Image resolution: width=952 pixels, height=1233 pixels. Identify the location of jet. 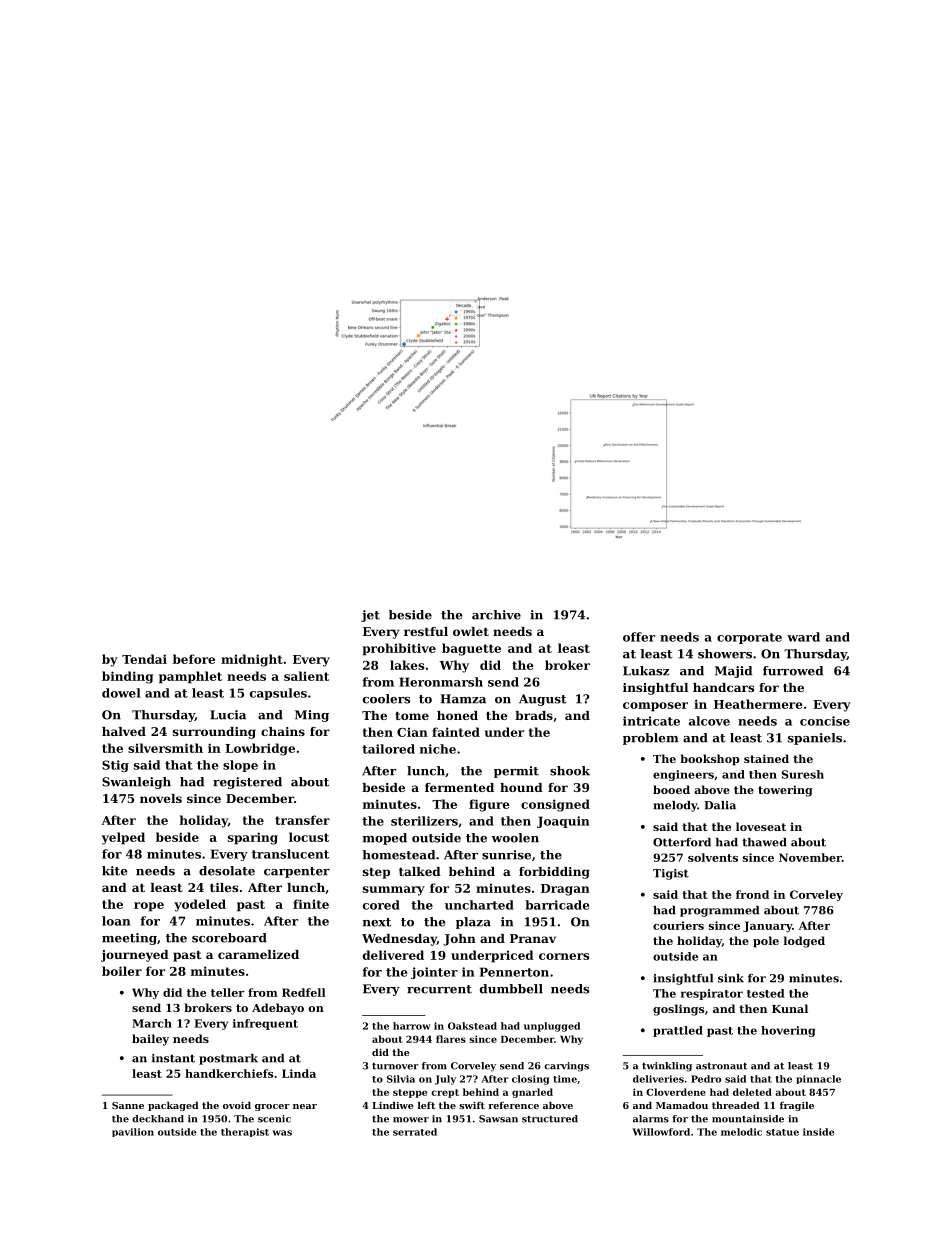
(370, 616).
